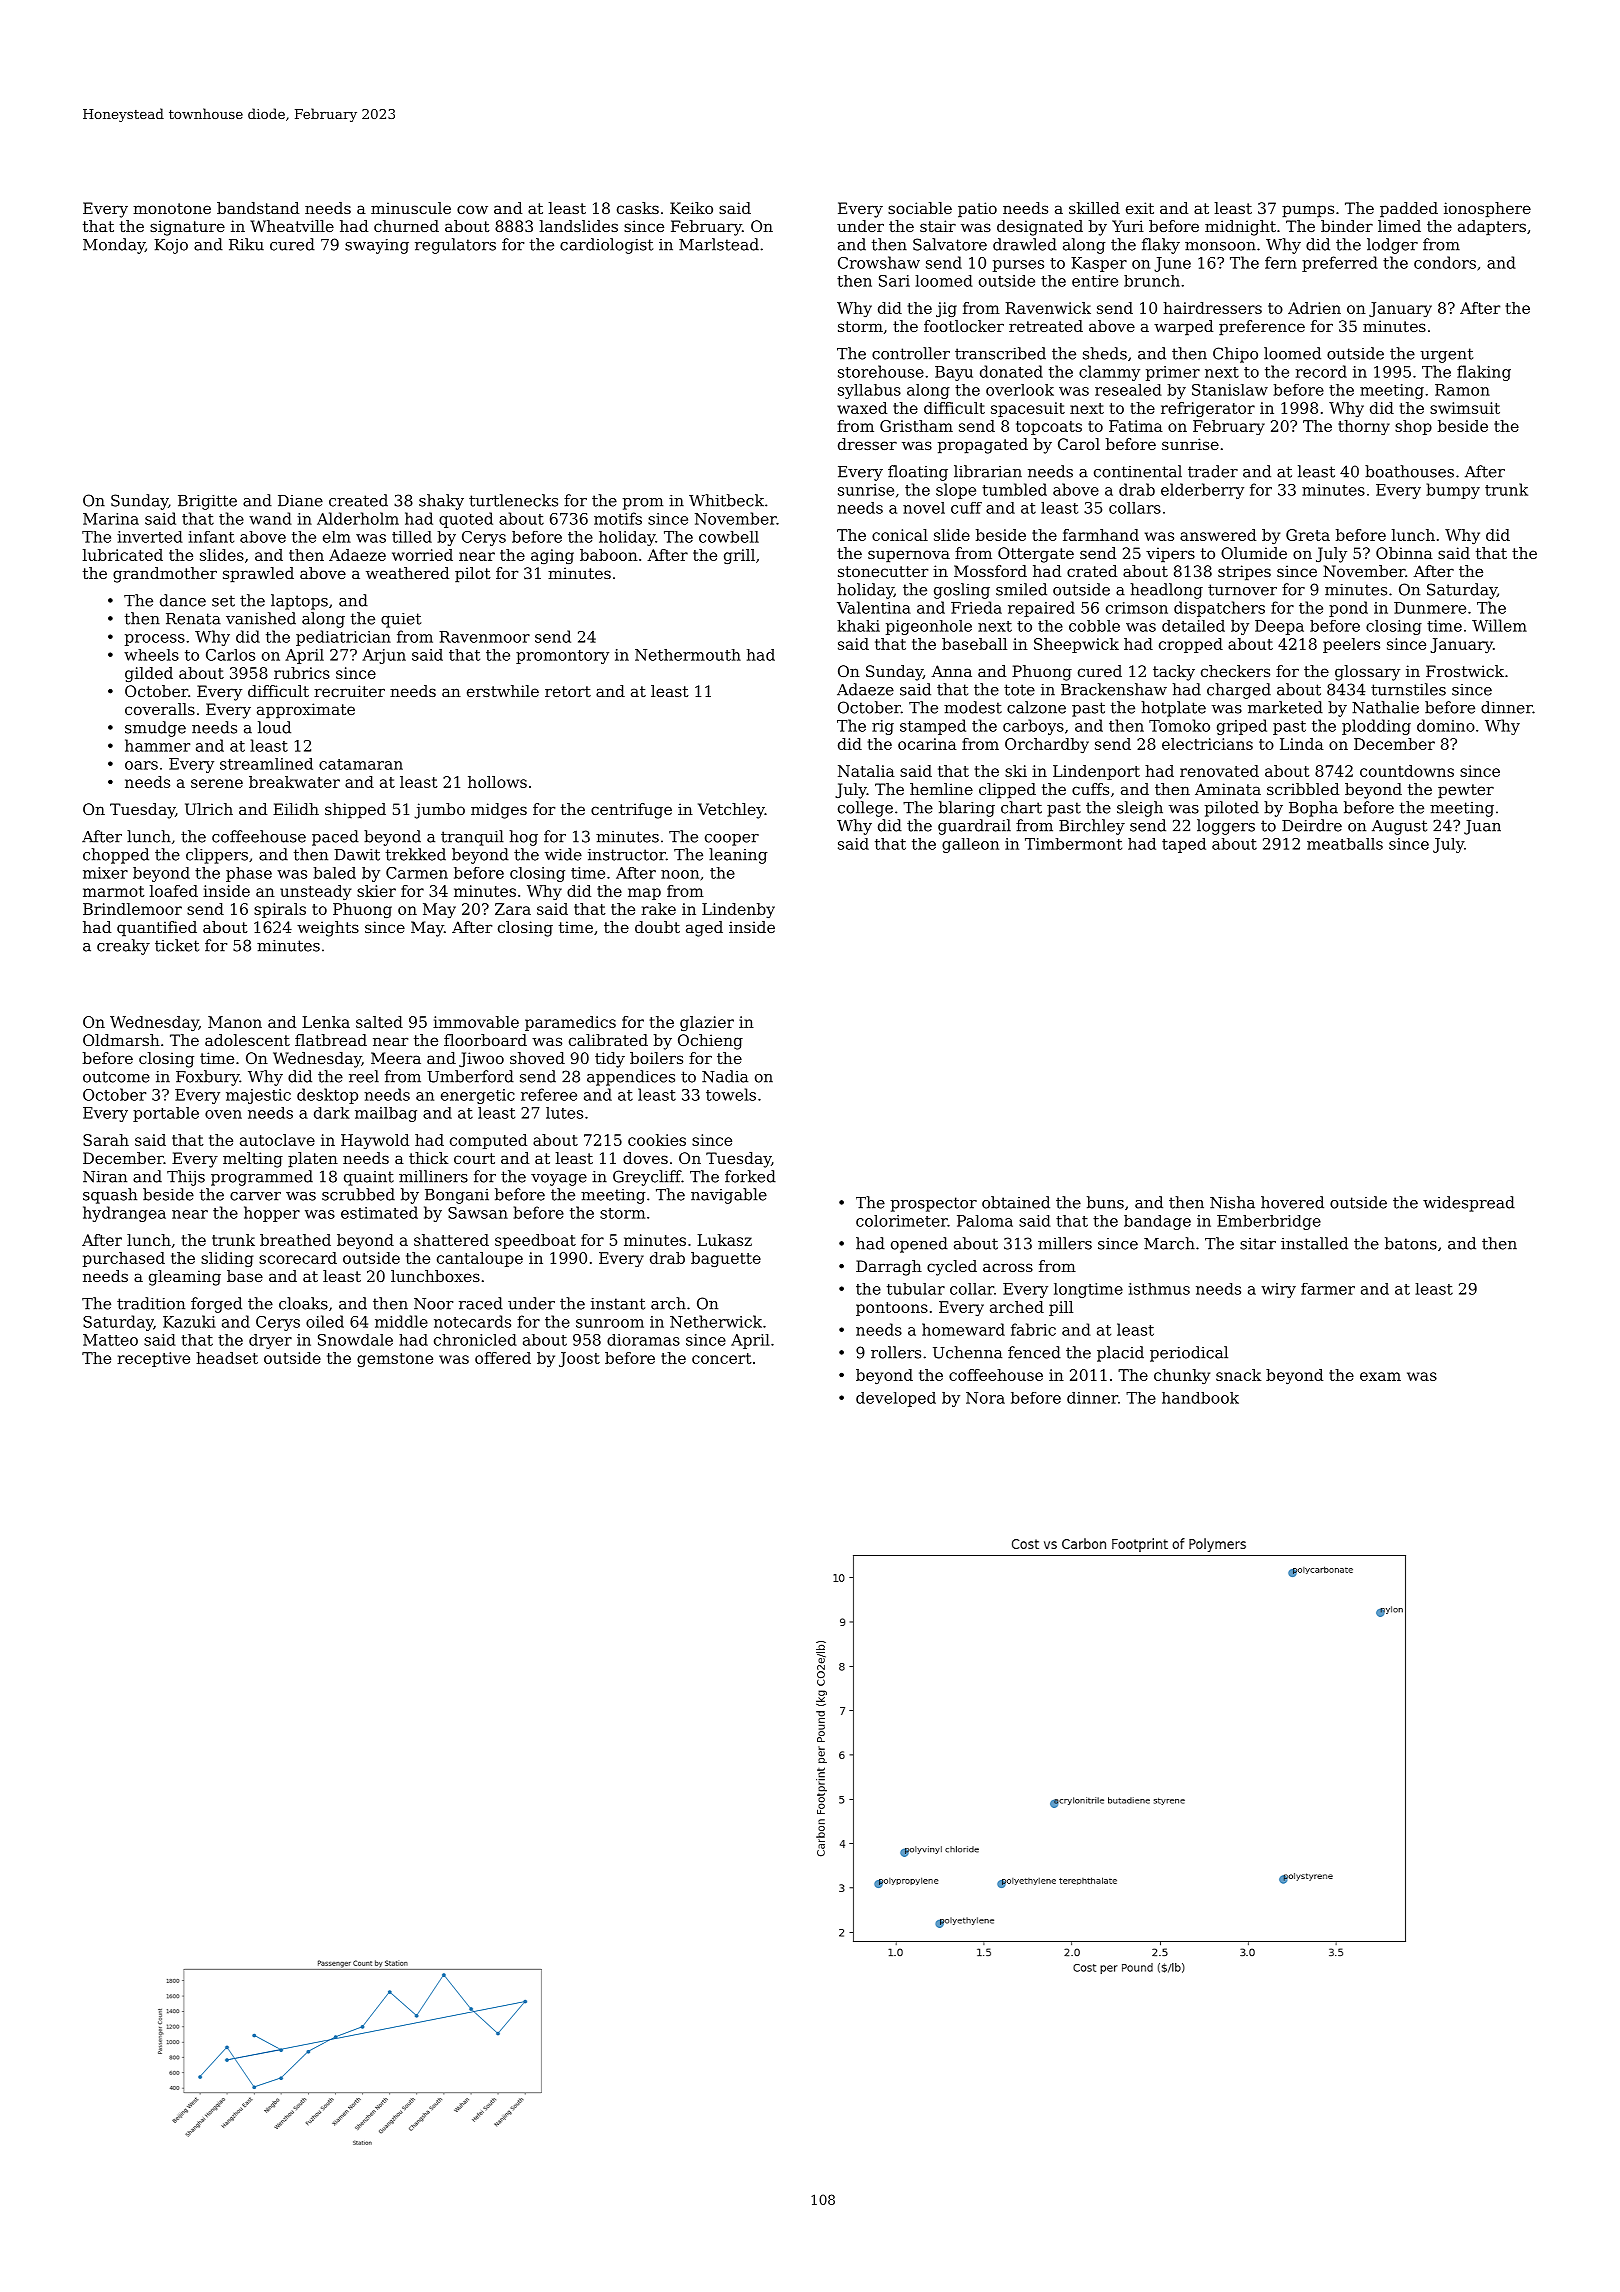 Image resolution: width=1620 pixels, height=2292 pixels. What do you see at coordinates (1465, 408) in the screenshot?
I see `swimsuit` at bounding box center [1465, 408].
